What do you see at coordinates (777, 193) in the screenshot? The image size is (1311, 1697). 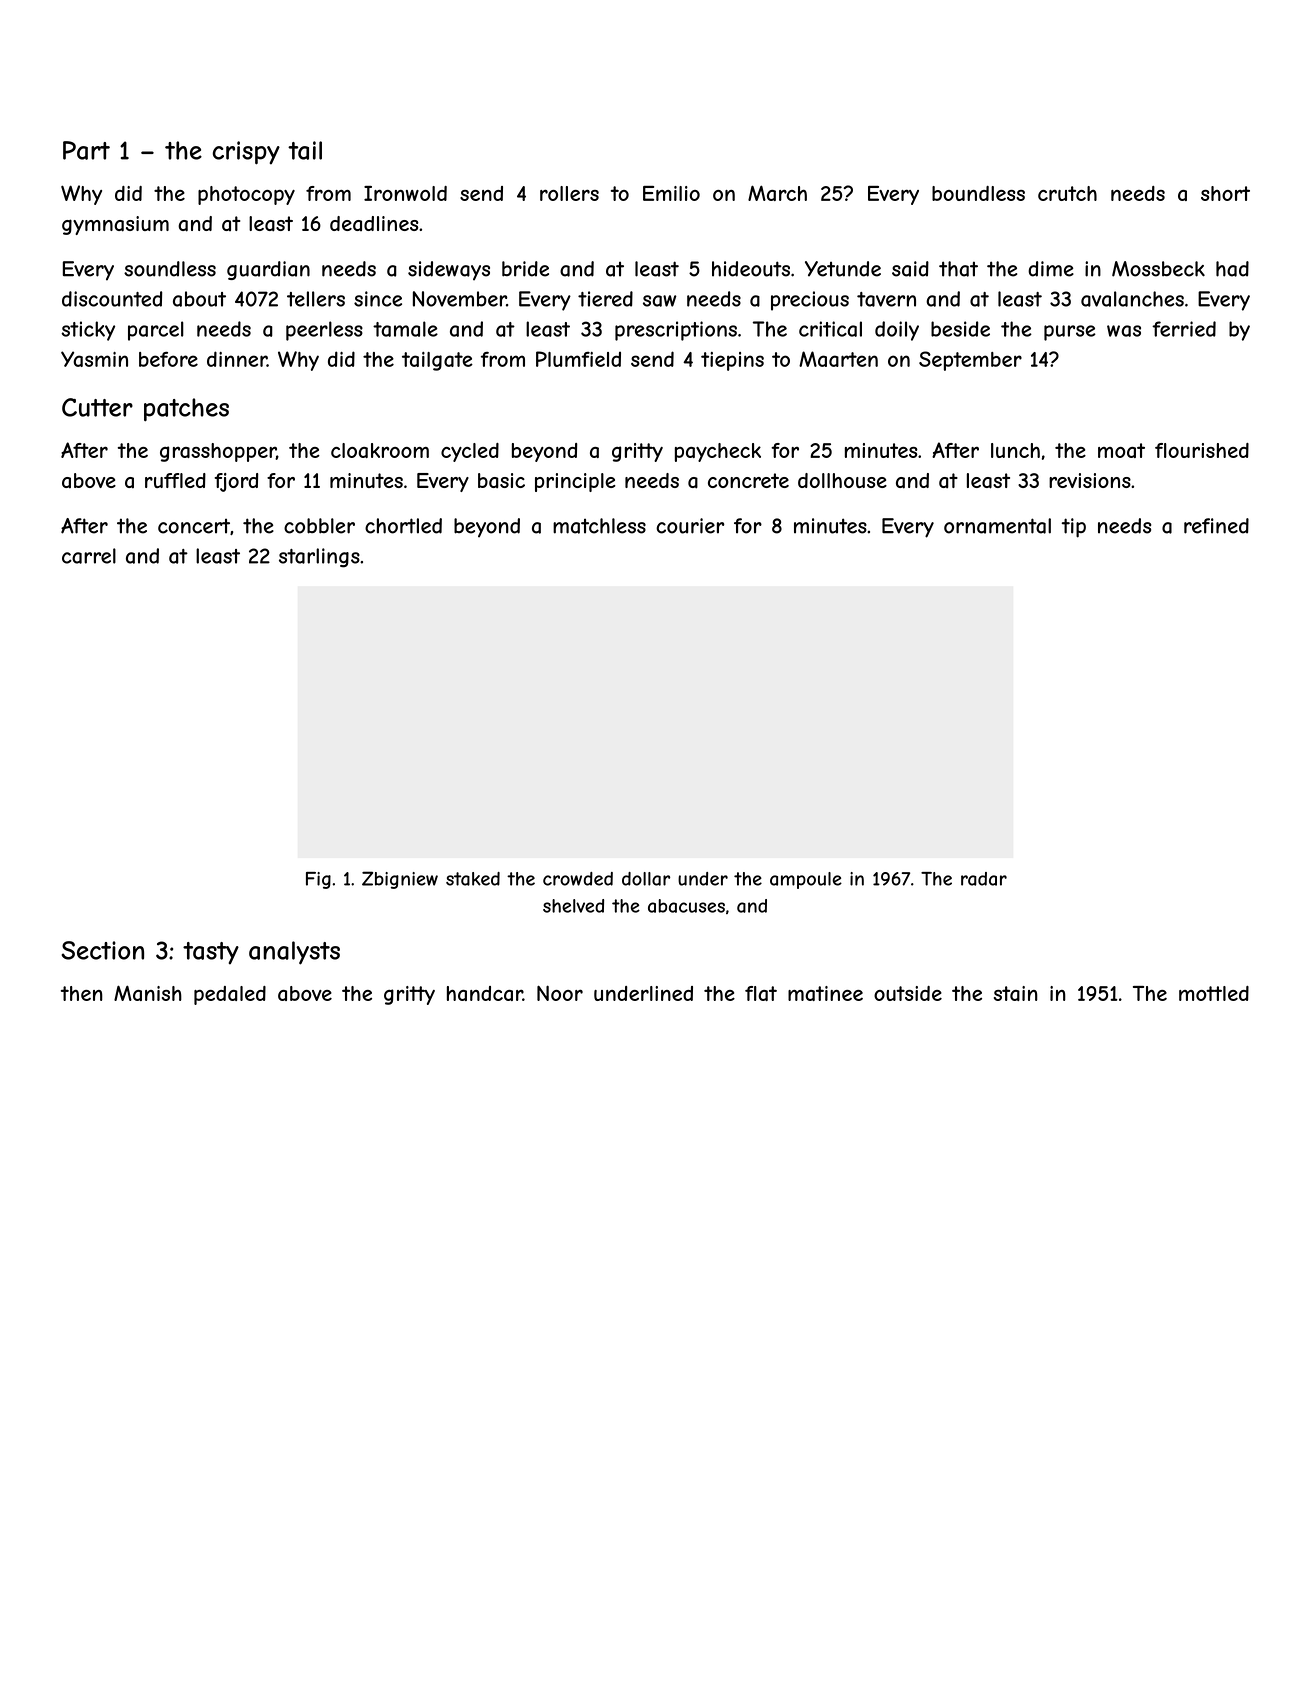 I see `March` at bounding box center [777, 193].
